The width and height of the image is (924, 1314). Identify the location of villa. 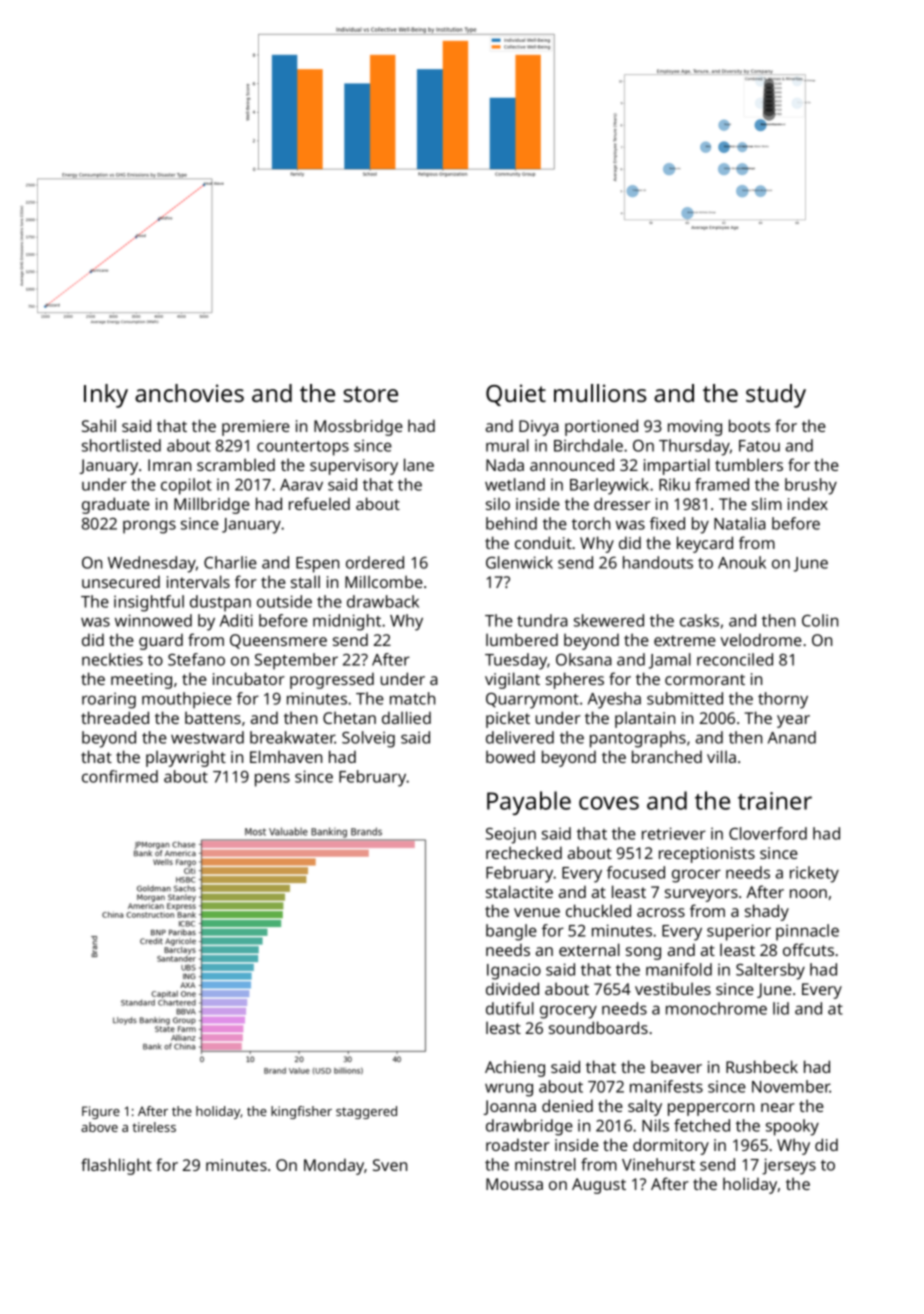
(721, 756).
